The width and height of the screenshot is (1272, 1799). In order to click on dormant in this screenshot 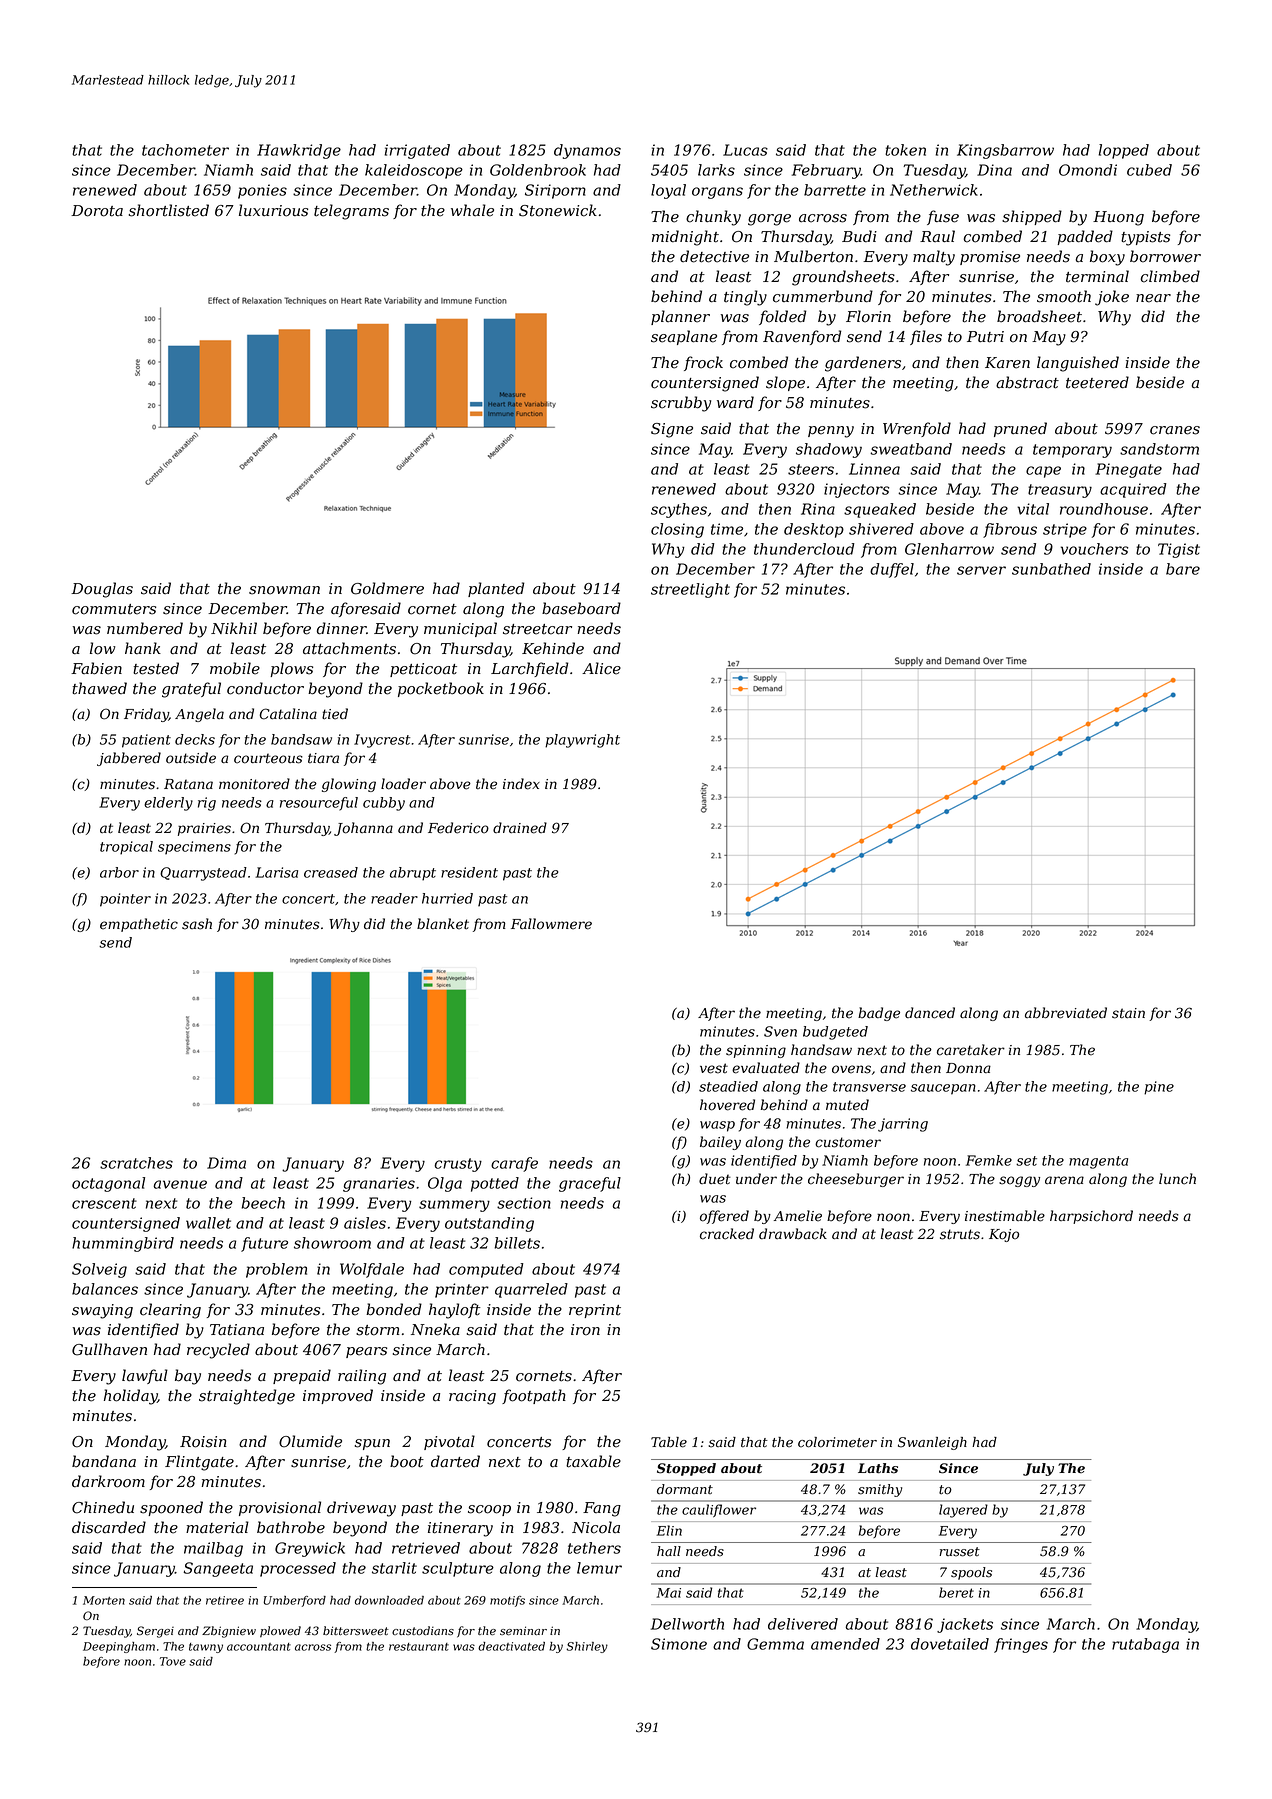, I will do `click(685, 1489)`.
